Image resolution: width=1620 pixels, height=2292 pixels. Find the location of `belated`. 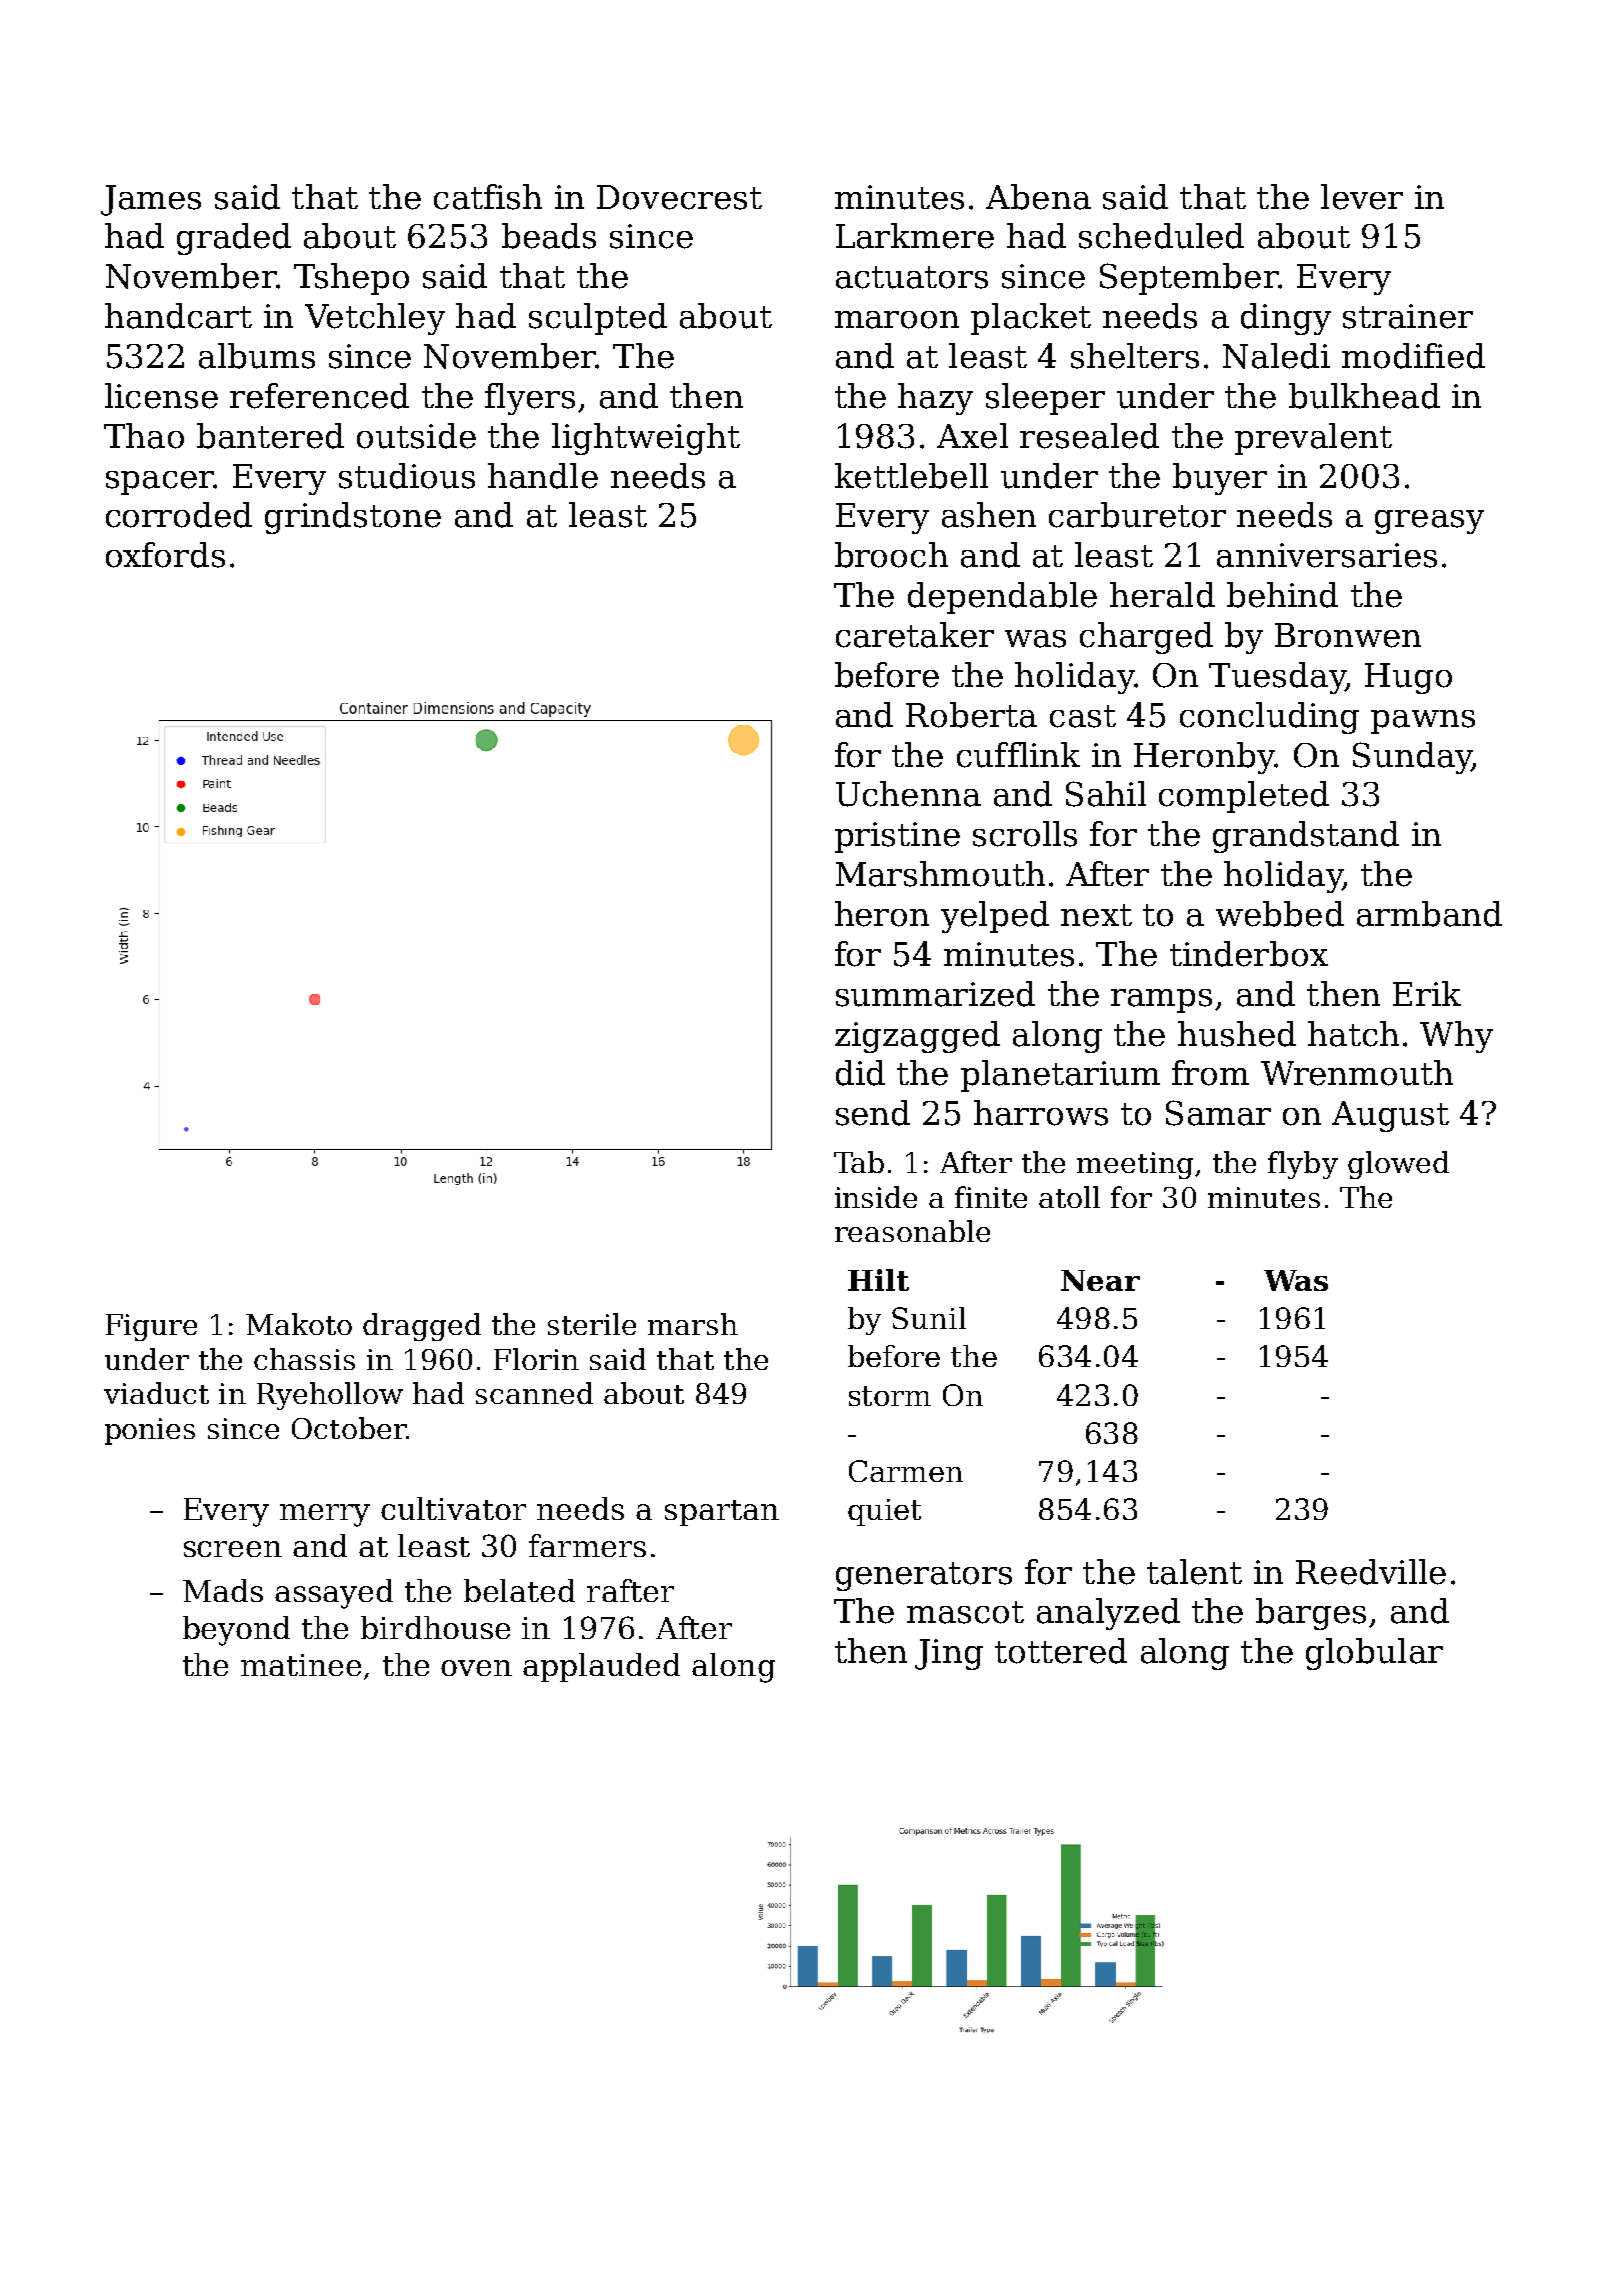

belated is located at coordinates (519, 1590).
